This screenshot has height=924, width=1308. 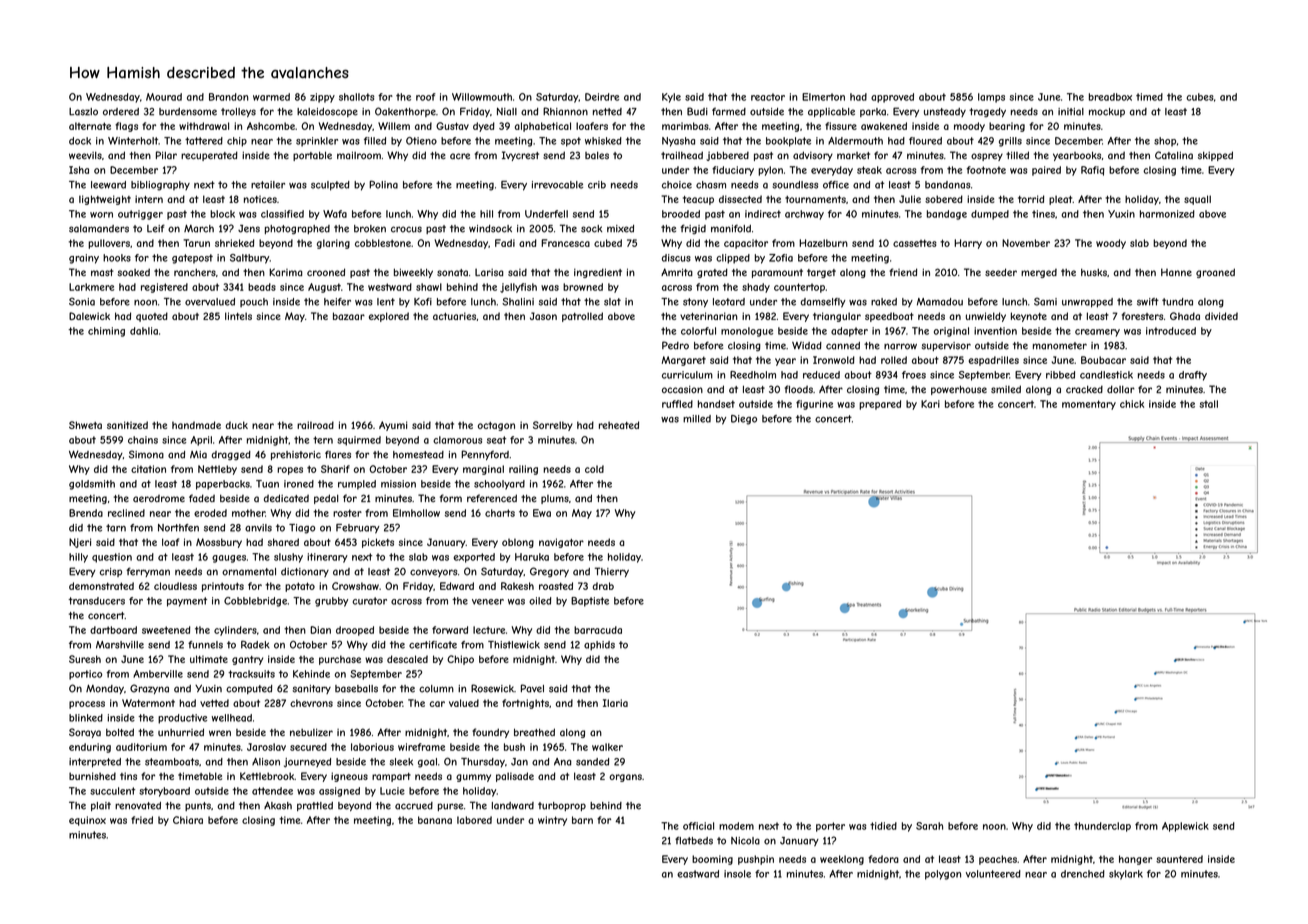 I want to click on dictionary, so click(x=305, y=572).
